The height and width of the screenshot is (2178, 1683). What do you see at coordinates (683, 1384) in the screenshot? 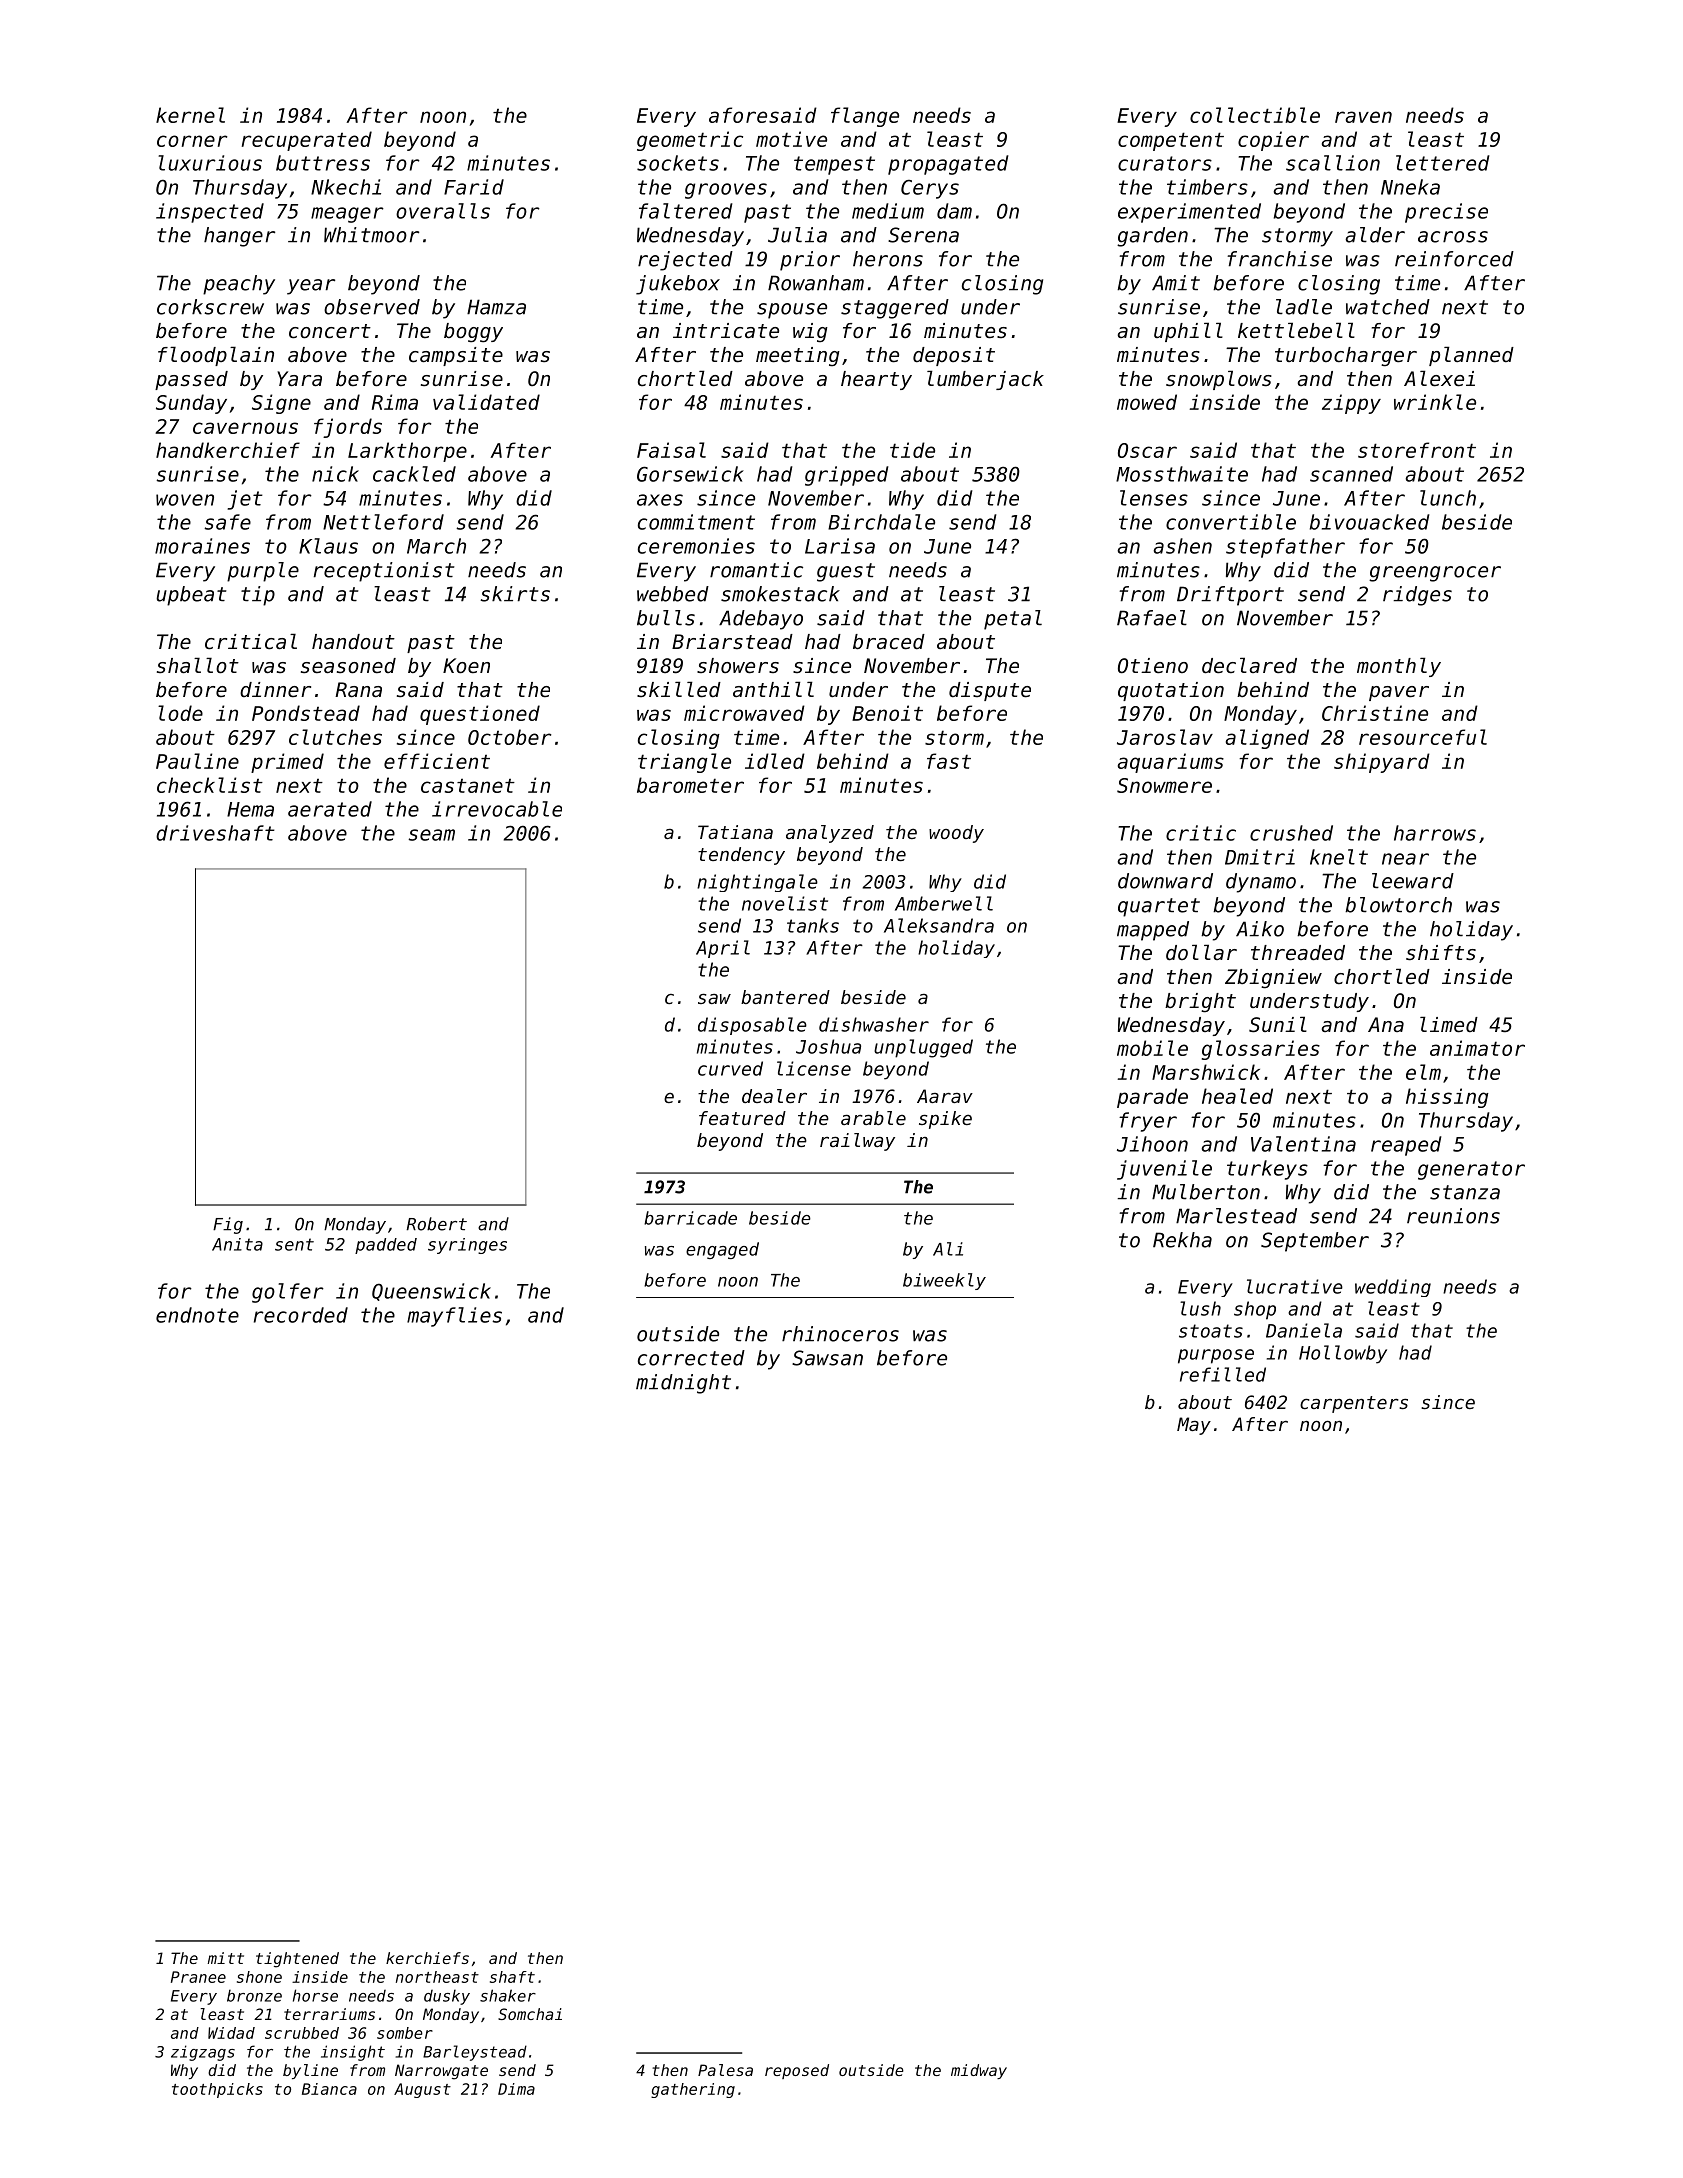
I see `midnight` at bounding box center [683, 1384].
